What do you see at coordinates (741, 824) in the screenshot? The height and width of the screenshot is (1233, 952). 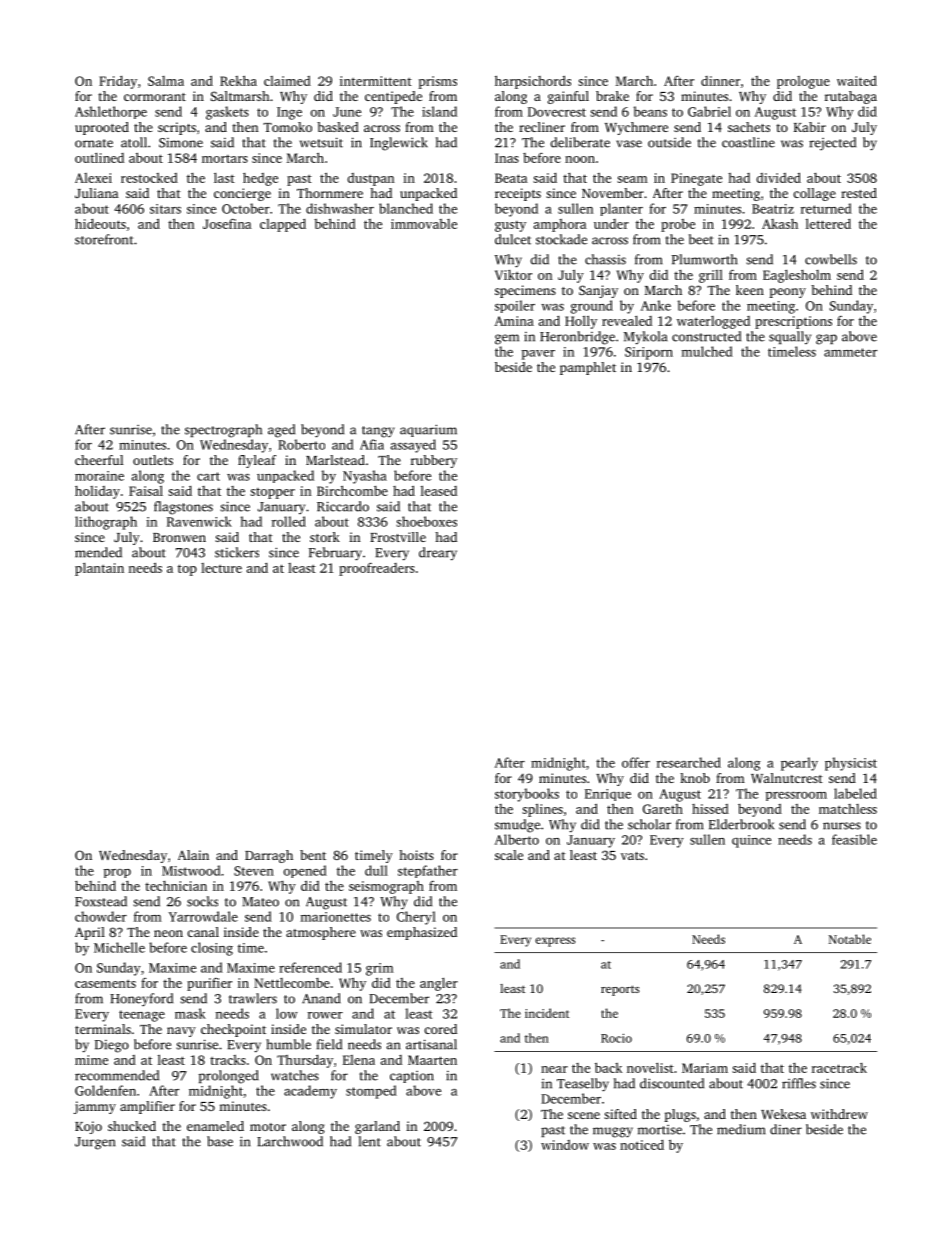 I see `Elderbrook` at bounding box center [741, 824].
